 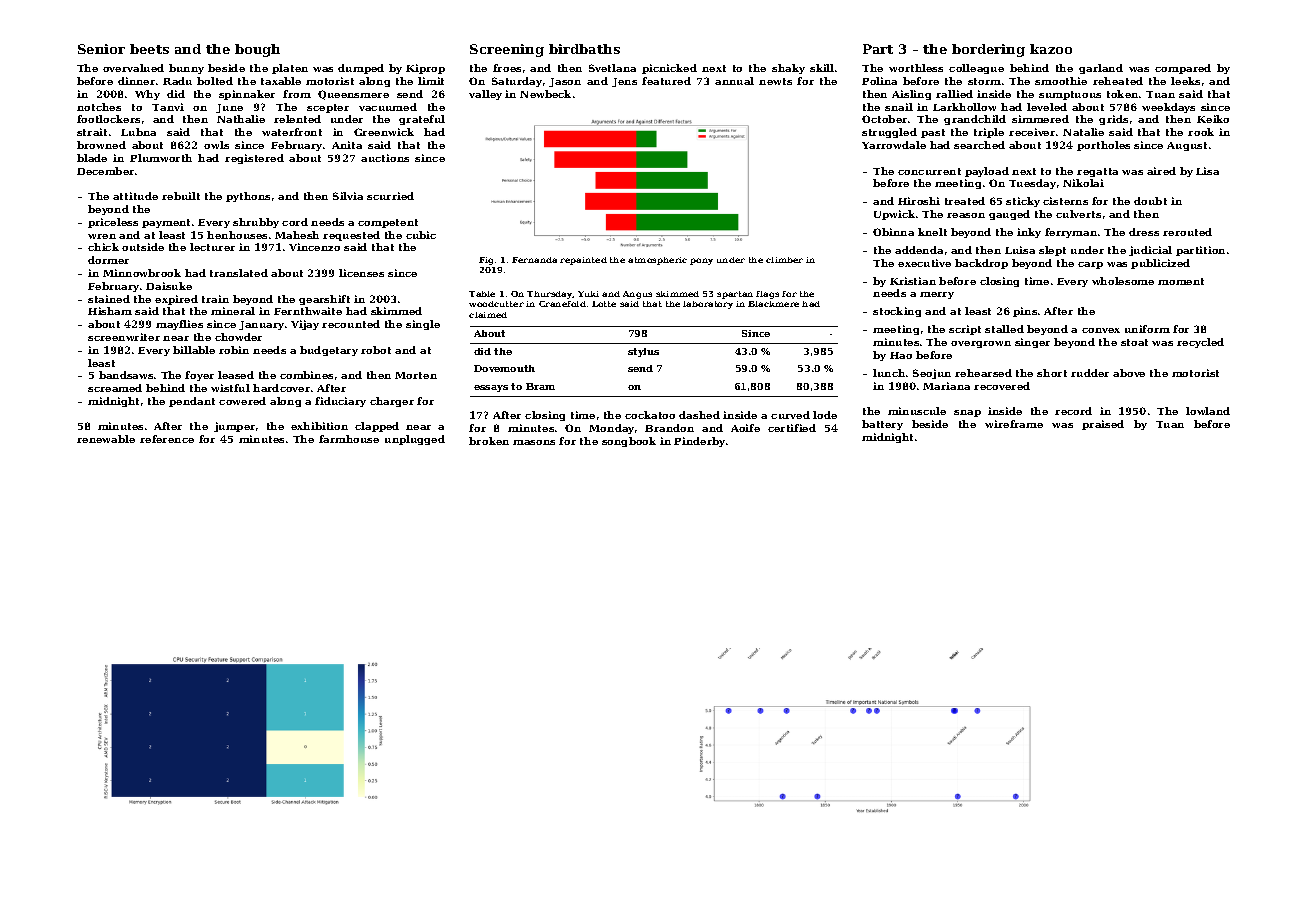 I want to click on chick, so click(x=103, y=247).
